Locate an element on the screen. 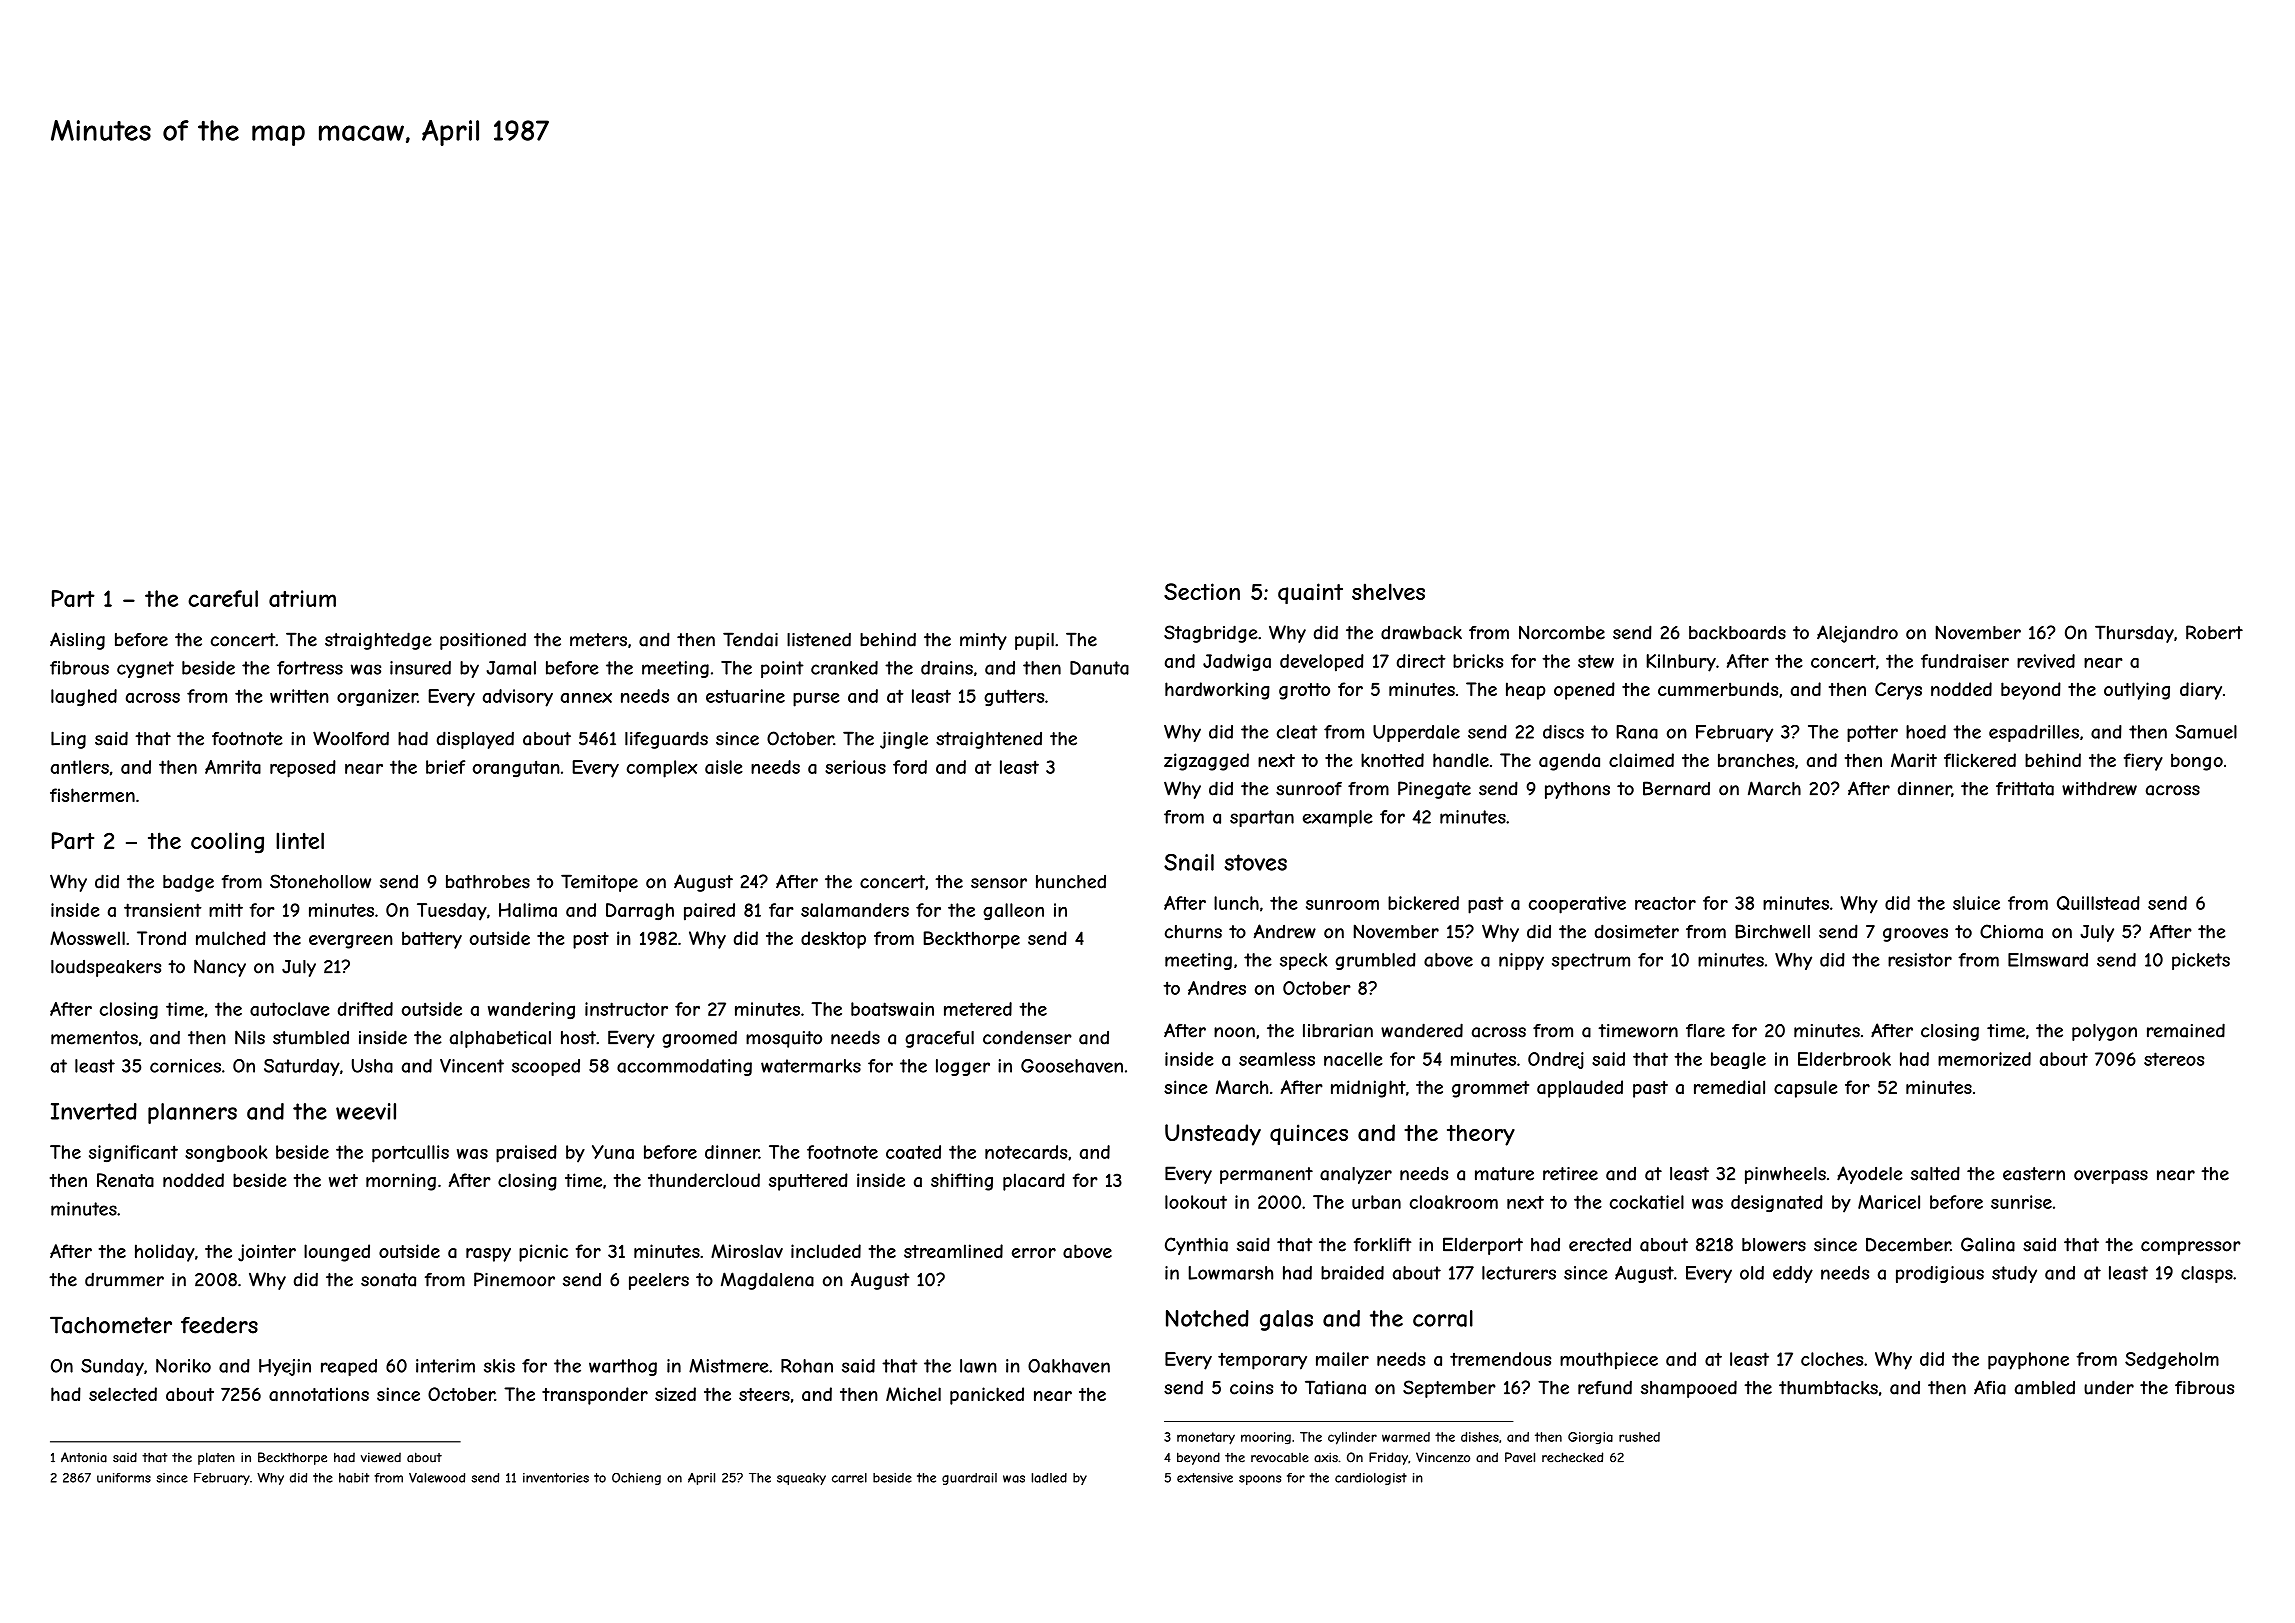  feeders is located at coordinates (219, 1325).
